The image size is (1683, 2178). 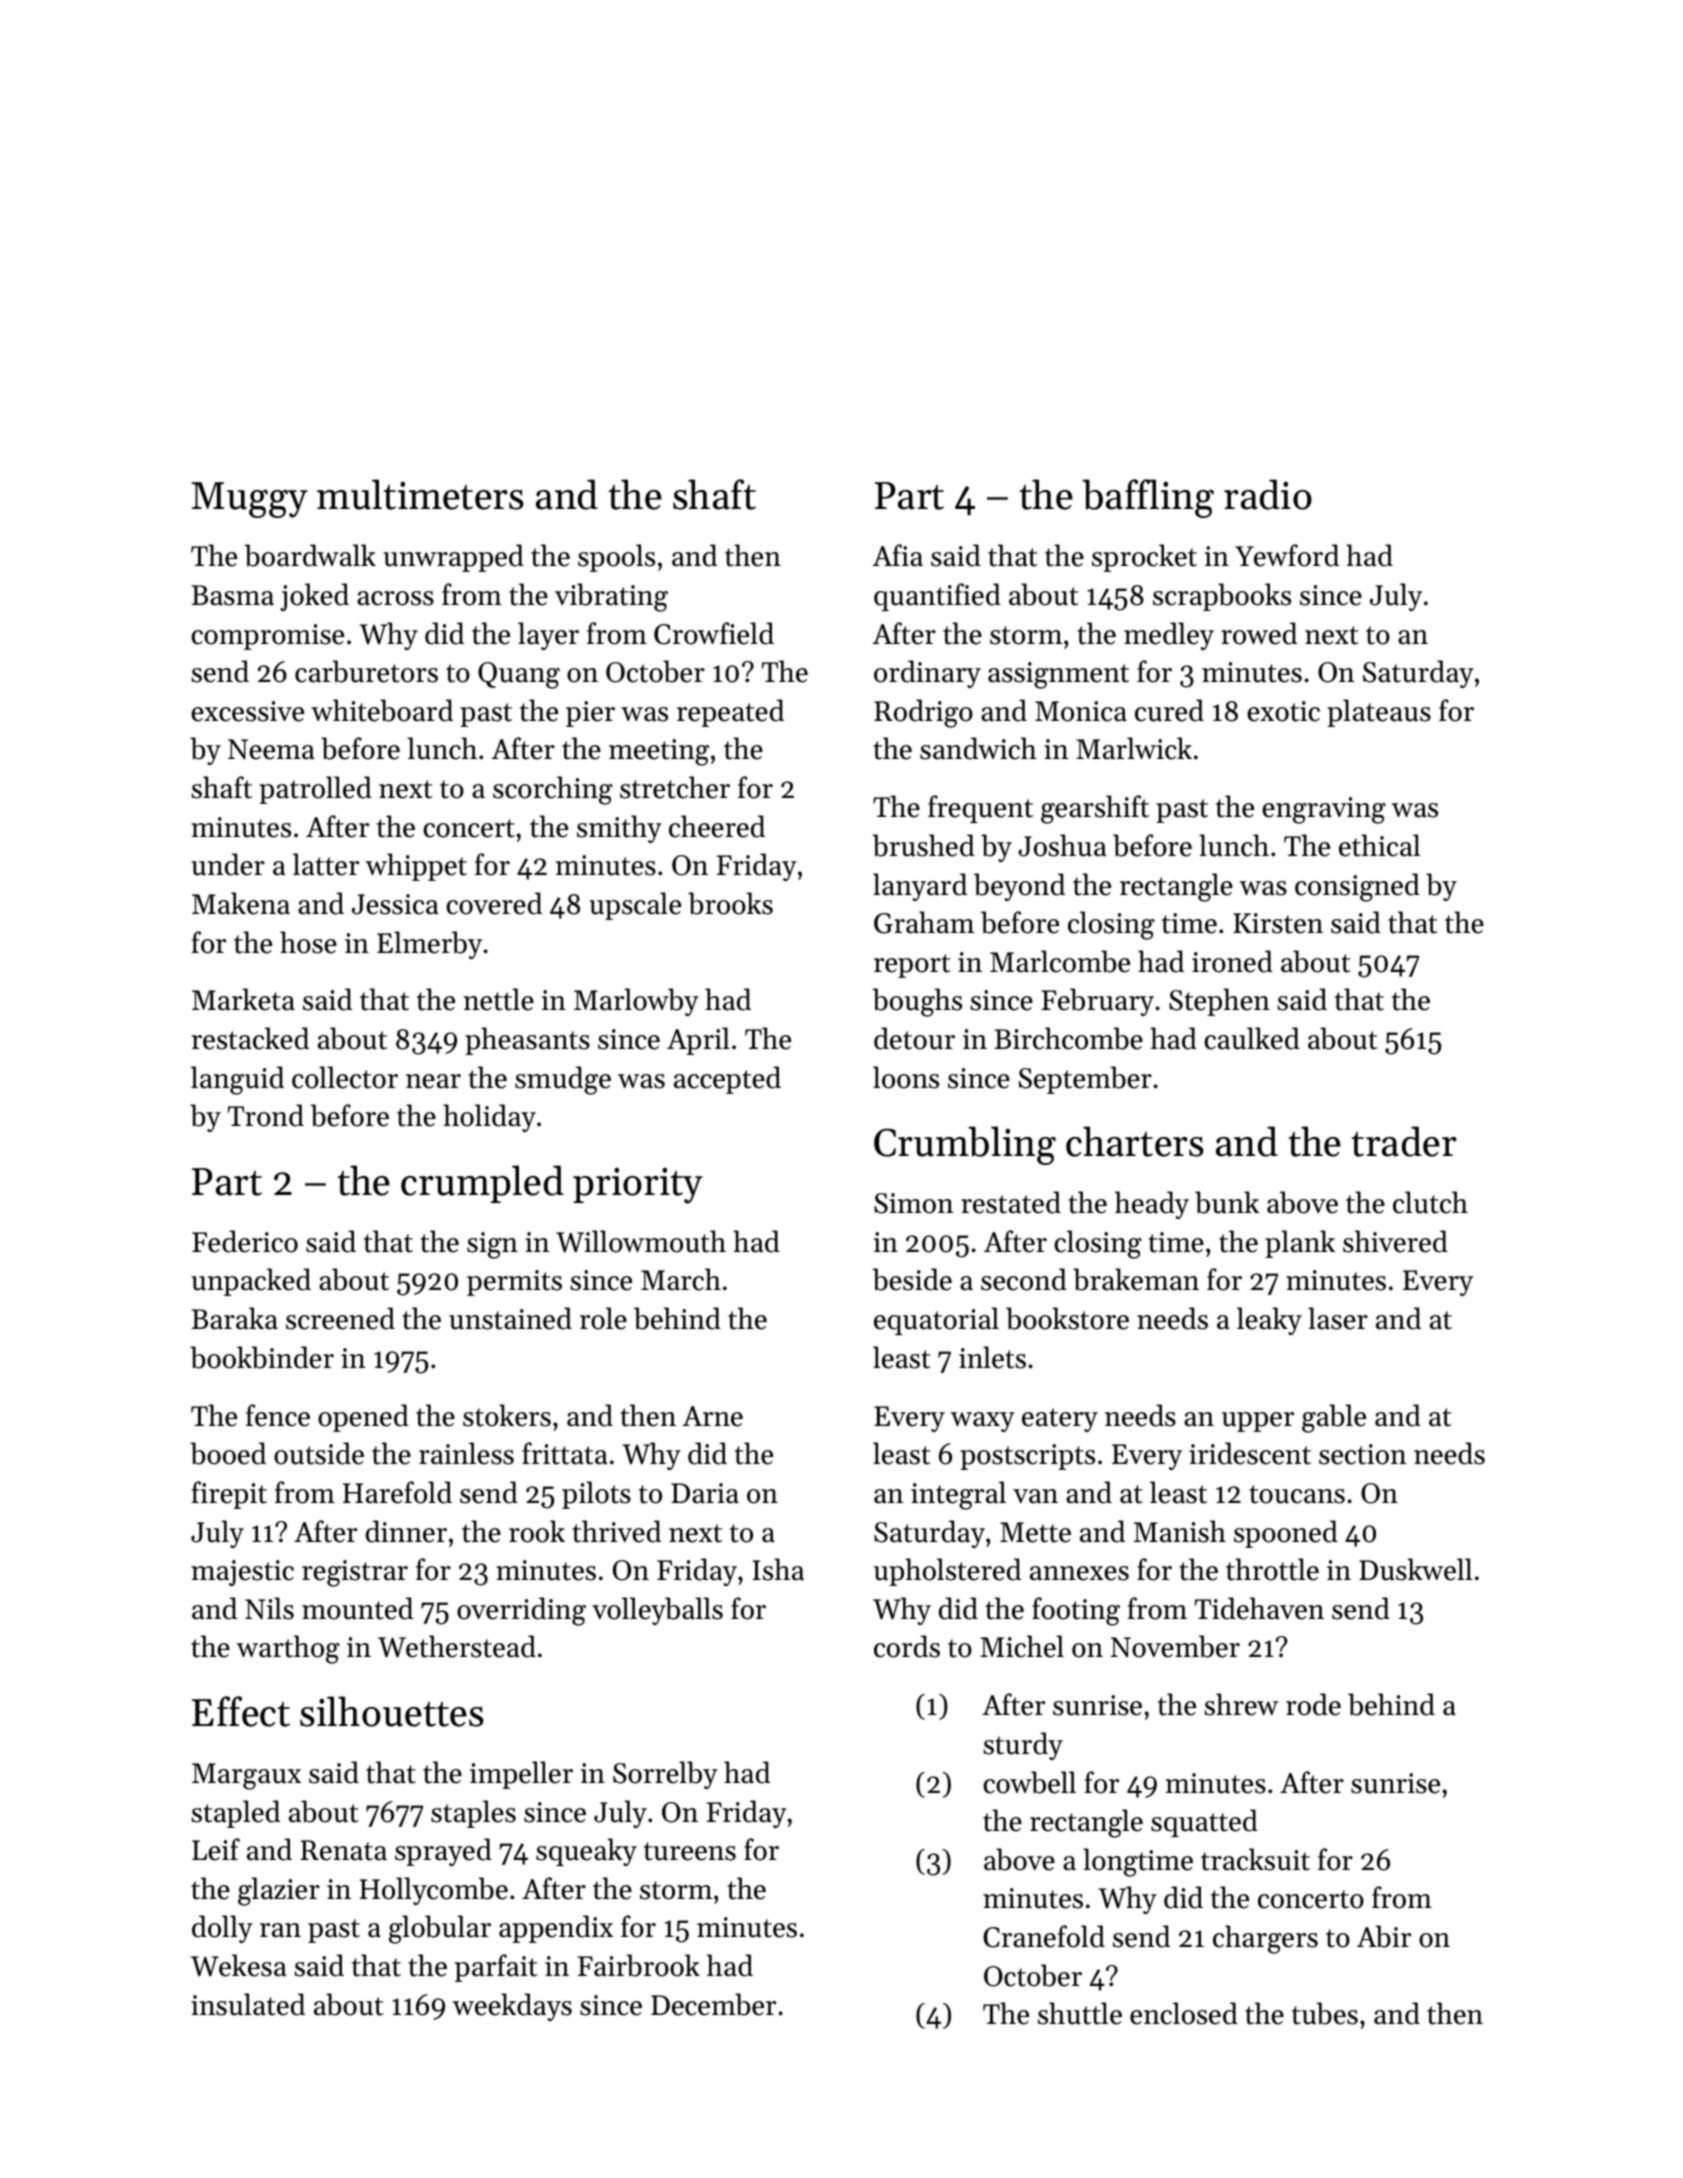 What do you see at coordinates (1029, 1782) in the document?
I see `cowbell` at bounding box center [1029, 1782].
